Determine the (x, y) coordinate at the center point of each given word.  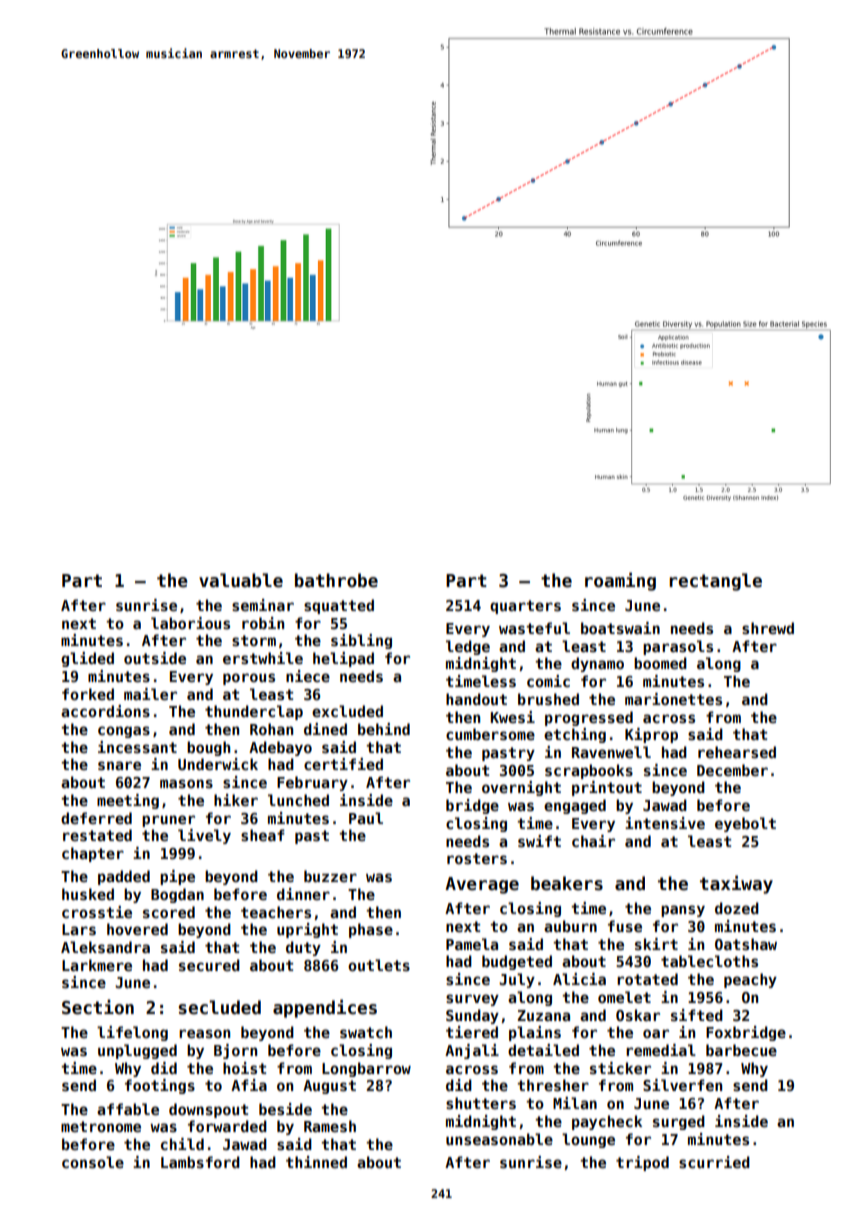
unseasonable (499, 1139)
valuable (241, 580)
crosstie (97, 912)
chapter (93, 854)
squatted (339, 606)
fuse (625, 926)
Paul (366, 818)
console (93, 1162)
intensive (665, 823)
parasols (678, 647)
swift (539, 841)
